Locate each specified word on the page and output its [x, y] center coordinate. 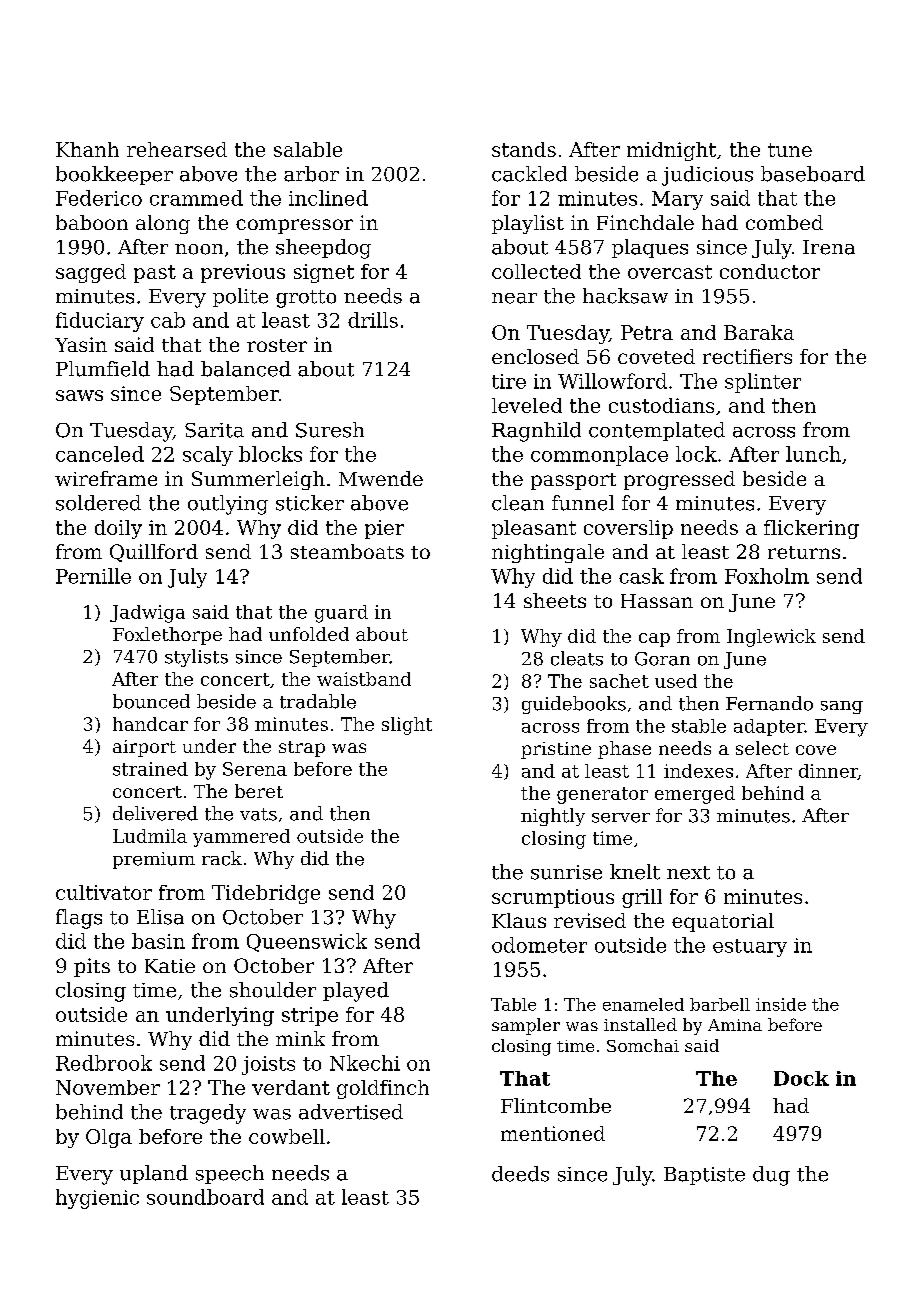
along [163, 224]
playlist [528, 224]
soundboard [205, 1197]
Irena [829, 247]
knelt [635, 872]
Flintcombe [556, 1105]
